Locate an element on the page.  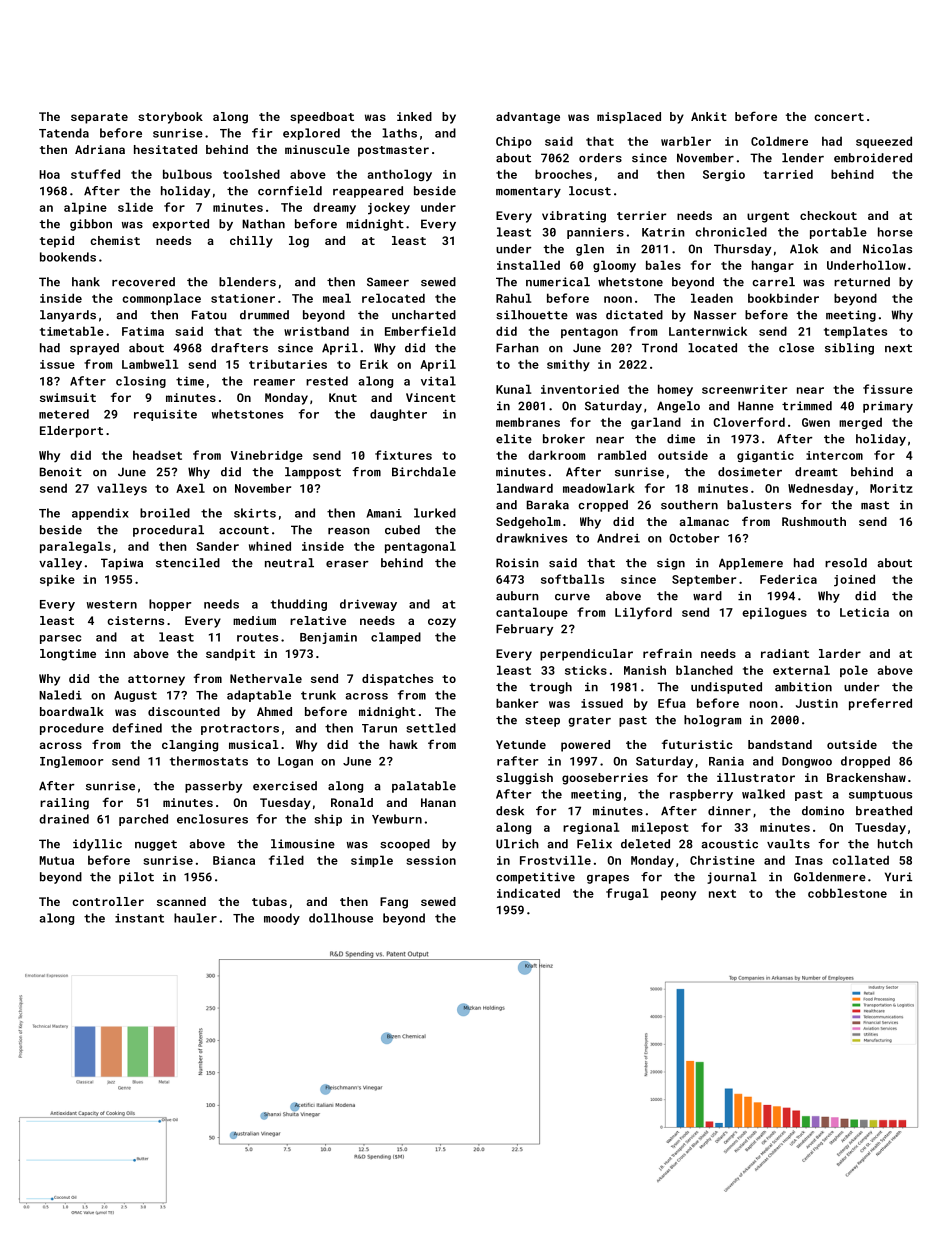
Inglemoor is located at coordinates (72, 762).
